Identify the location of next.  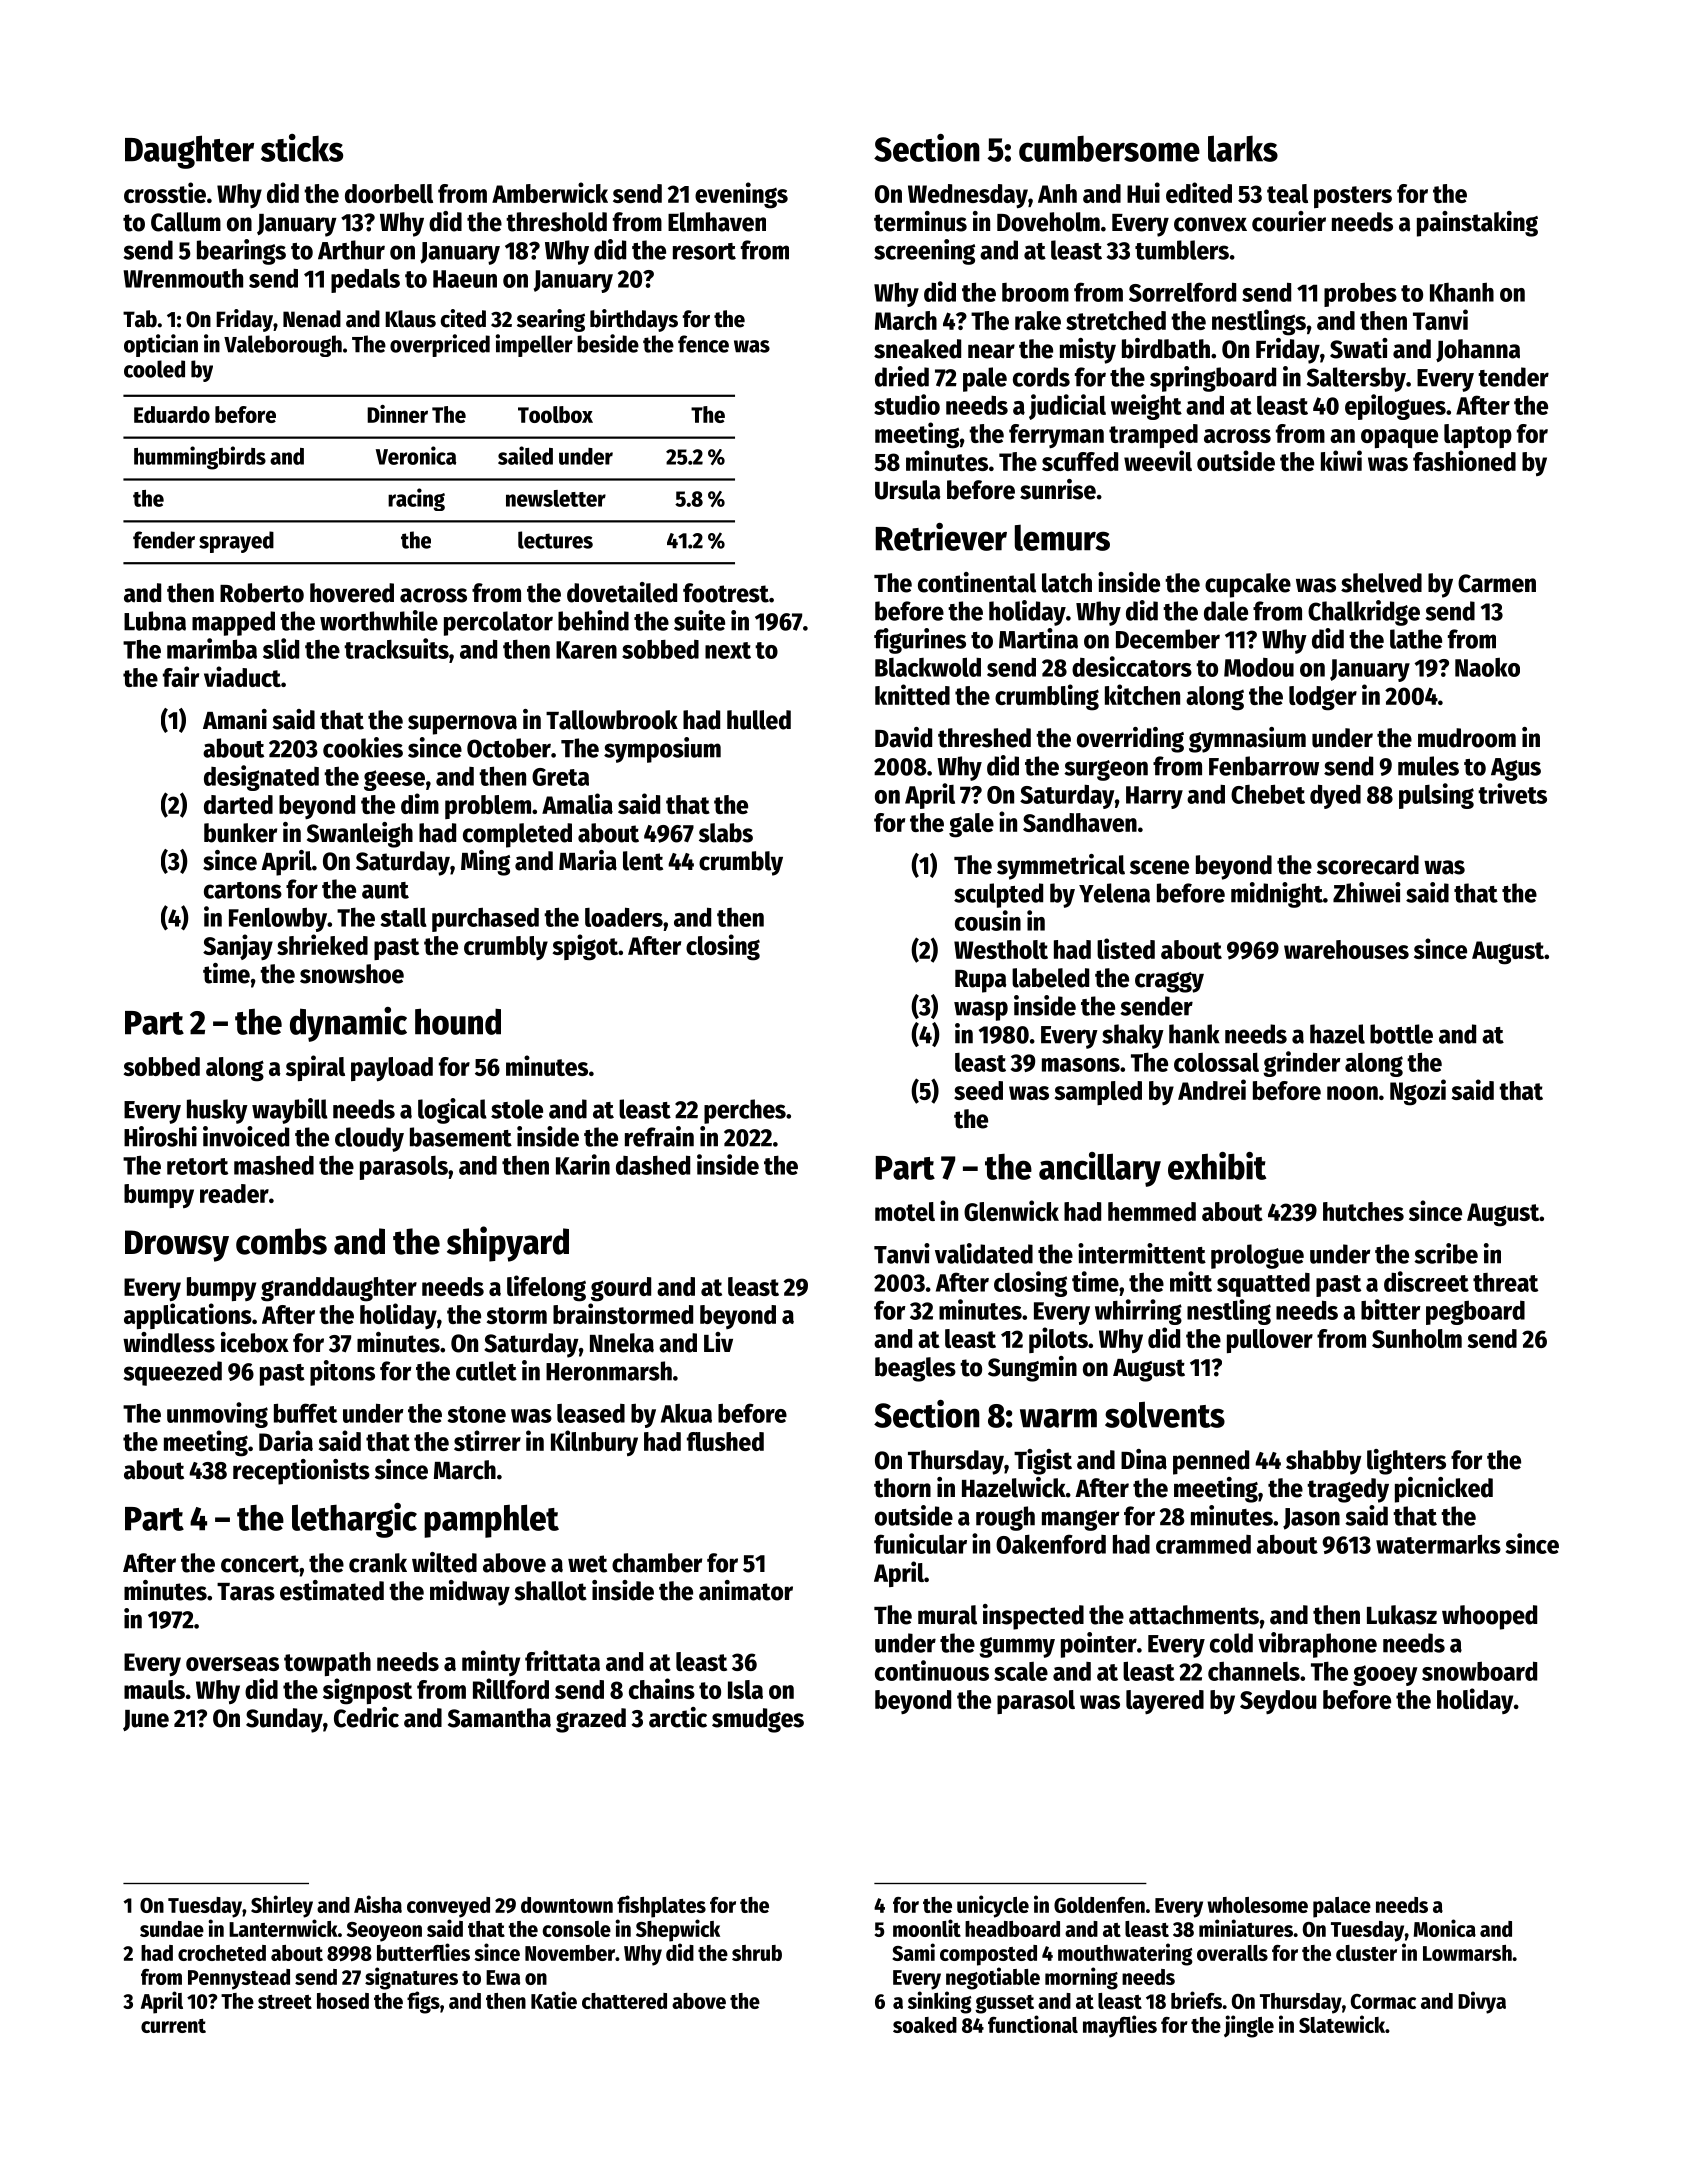
(728, 650).
